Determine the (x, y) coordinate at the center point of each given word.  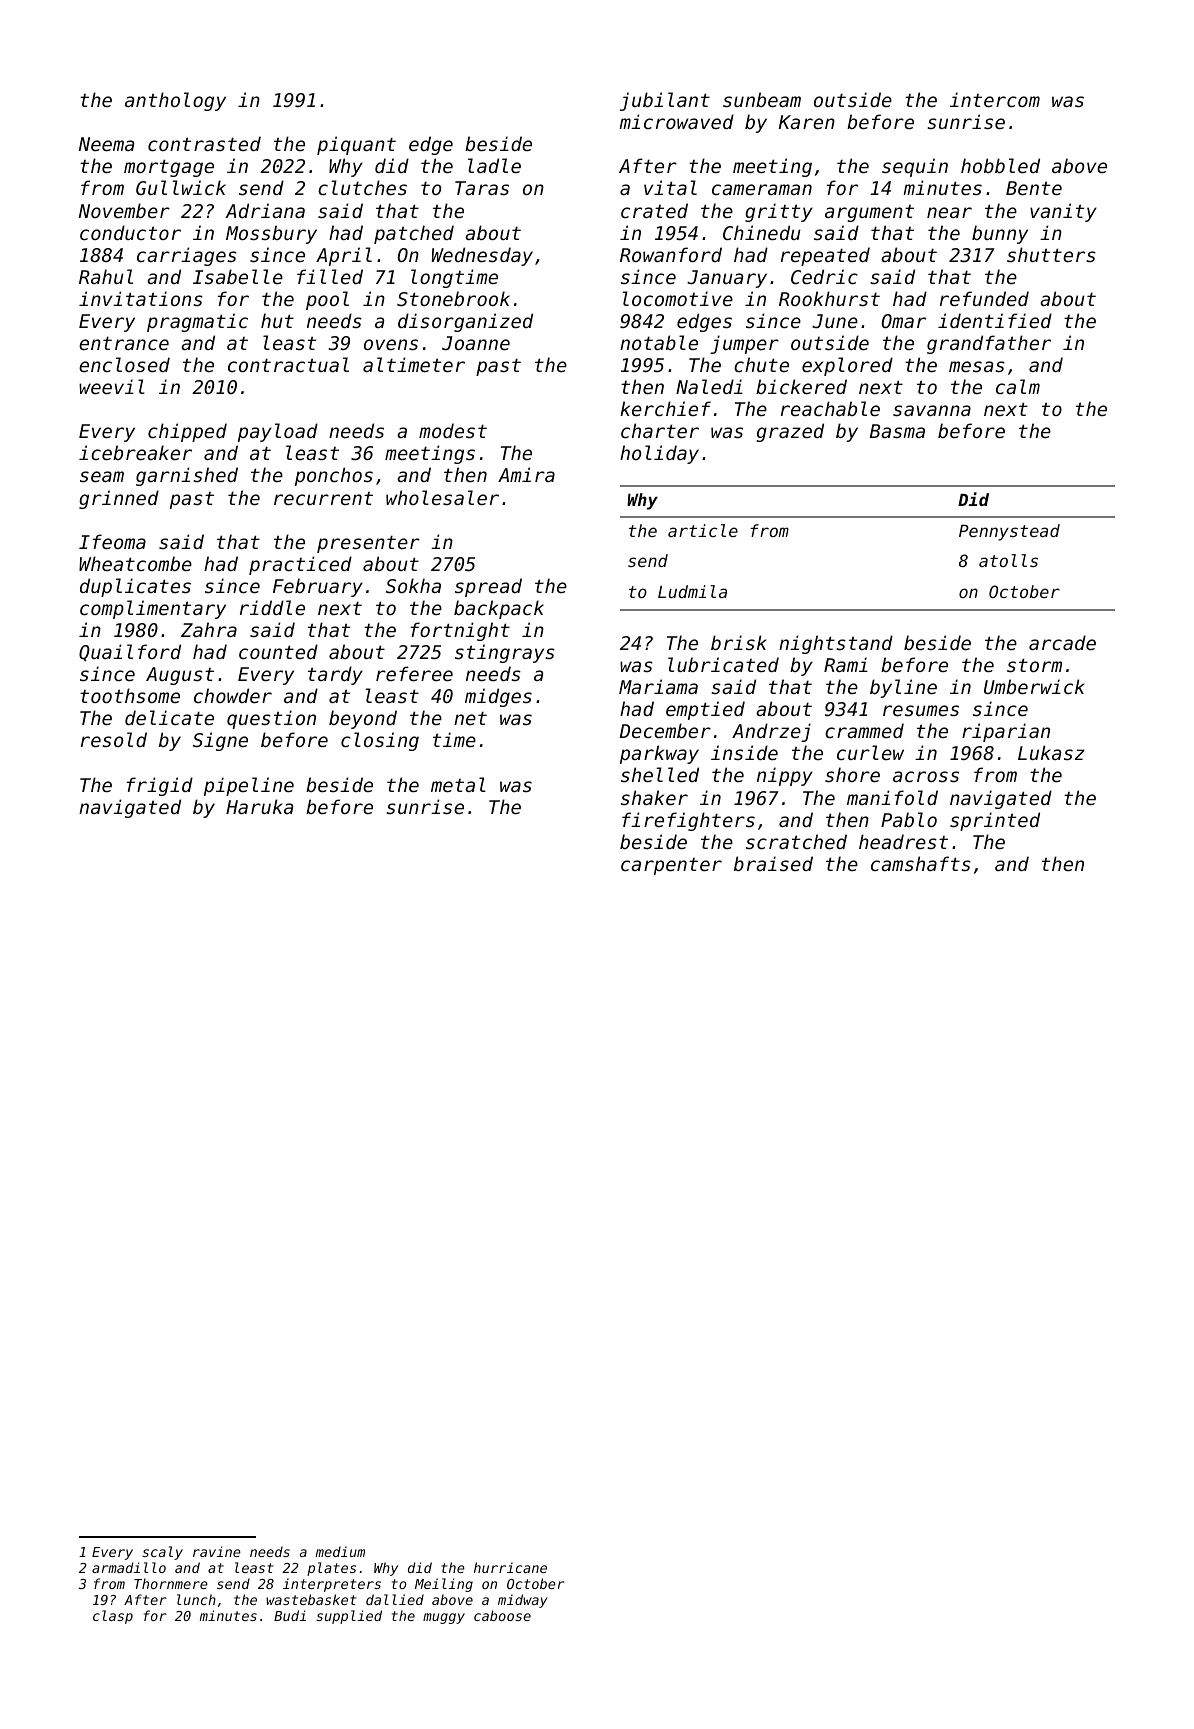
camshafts (921, 863)
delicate (169, 717)
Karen (807, 122)
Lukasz (1051, 752)
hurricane (510, 1567)
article (703, 530)
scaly (162, 1553)
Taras (482, 188)
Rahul (106, 276)
